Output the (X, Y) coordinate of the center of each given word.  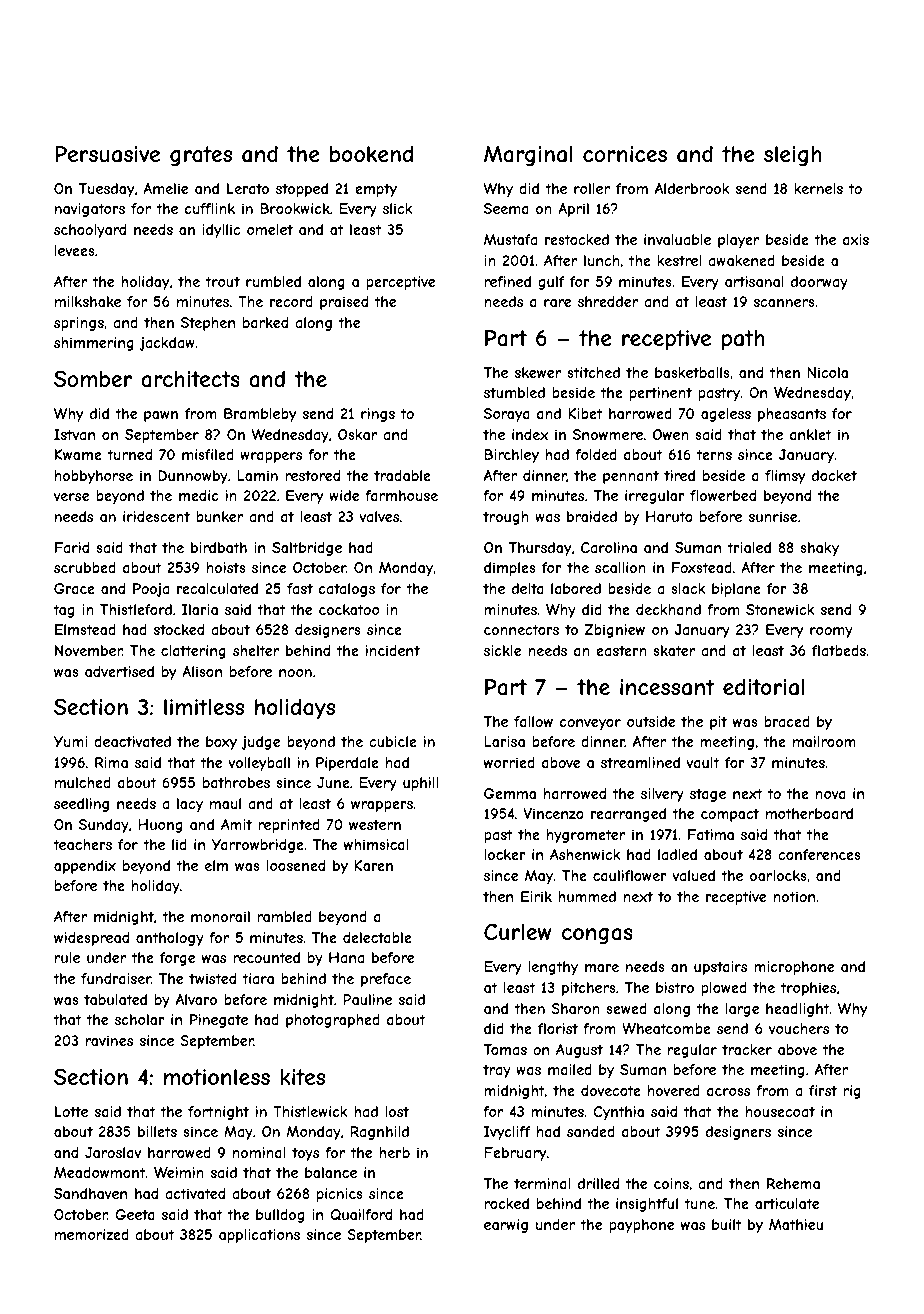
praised (344, 303)
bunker (219, 516)
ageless (726, 415)
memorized (92, 1234)
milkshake (88, 301)
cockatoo (349, 609)
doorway (819, 283)
